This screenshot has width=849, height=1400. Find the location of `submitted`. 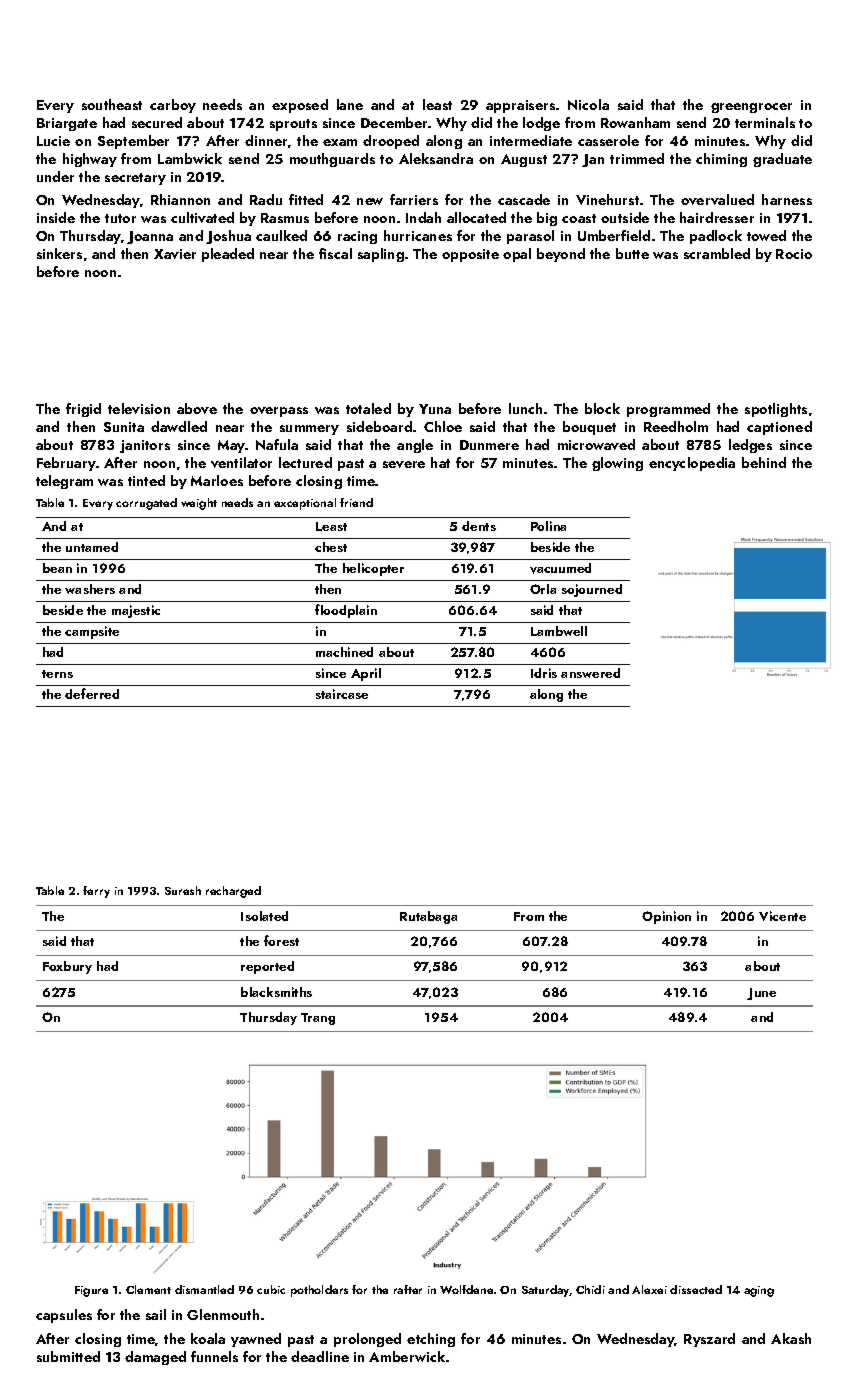

submitted is located at coordinates (68, 1356).
